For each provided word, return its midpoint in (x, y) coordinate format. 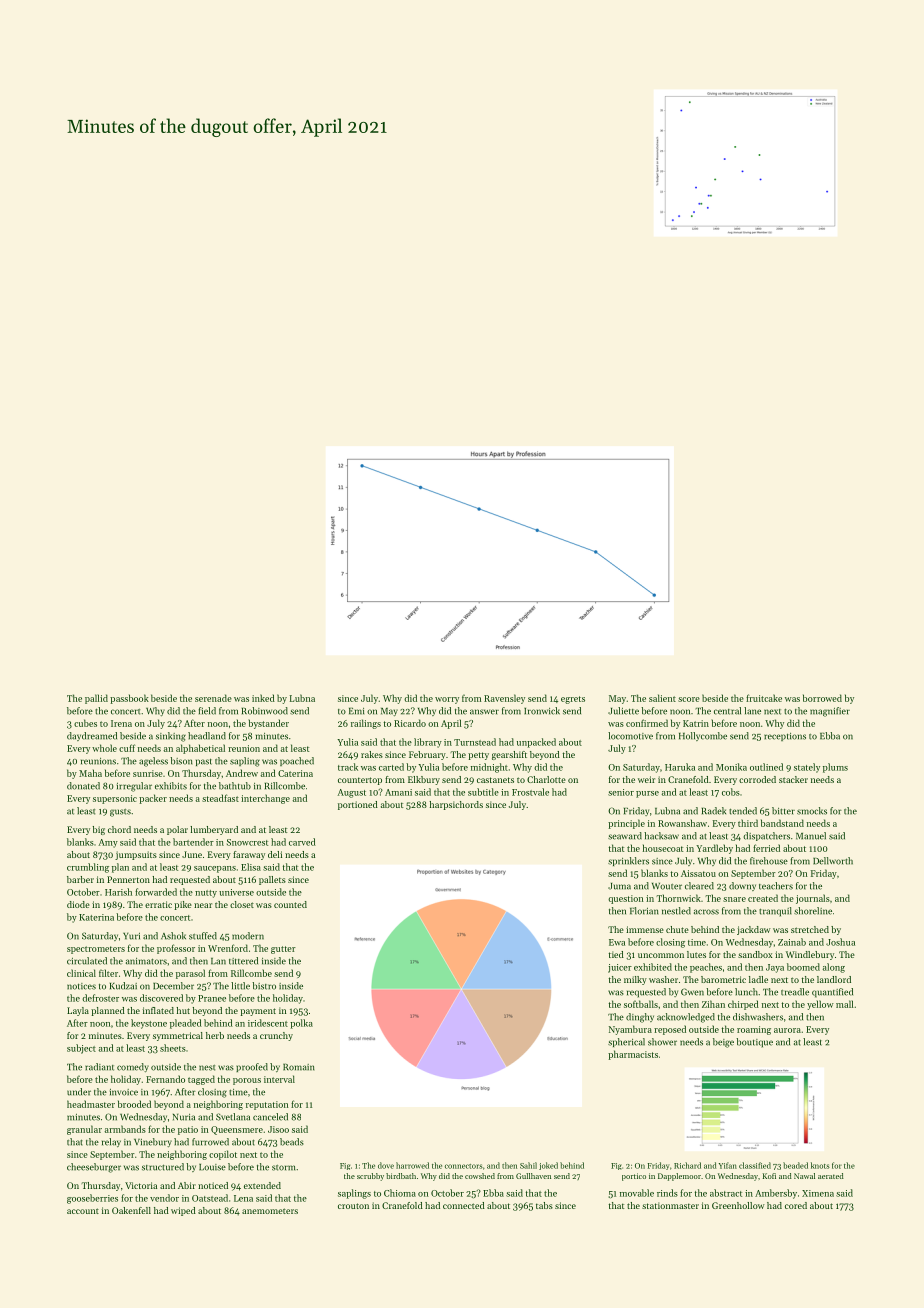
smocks (812, 811)
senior (621, 792)
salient (662, 698)
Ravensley (504, 699)
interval (279, 1079)
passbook (129, 699)
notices (81, 986)
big (99, 830)
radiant (99, 1067)
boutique (754, 1043)
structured (163, 1167)
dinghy (640, 1018)
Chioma (400, 1193)
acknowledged (686, 1018)
